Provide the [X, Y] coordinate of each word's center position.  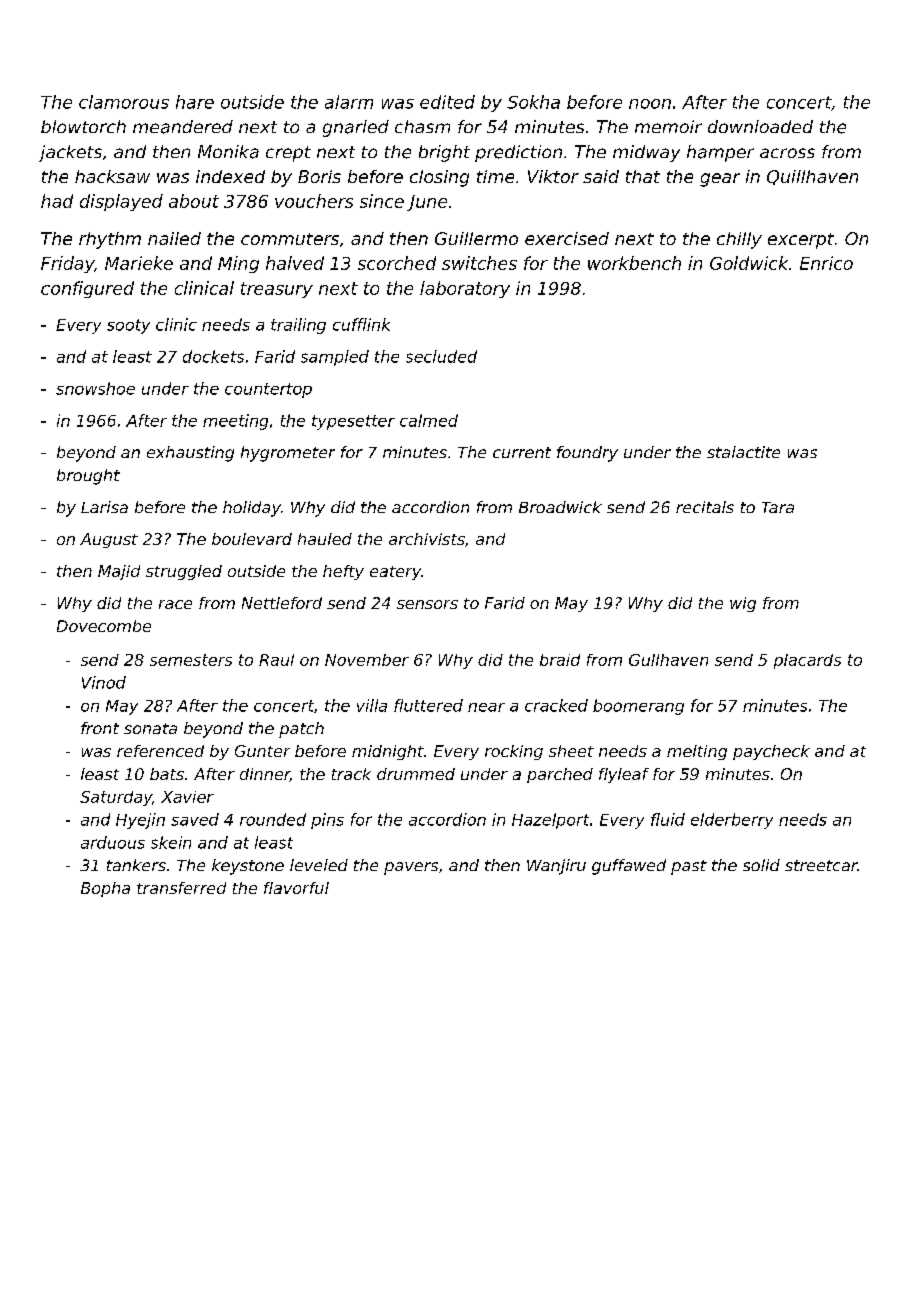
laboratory [465, 289]
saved [195, 819]
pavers [411, 868]
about [194, 201]
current [522, 452]
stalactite [743, 452]
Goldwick [749, 263]
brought [88, 477]
